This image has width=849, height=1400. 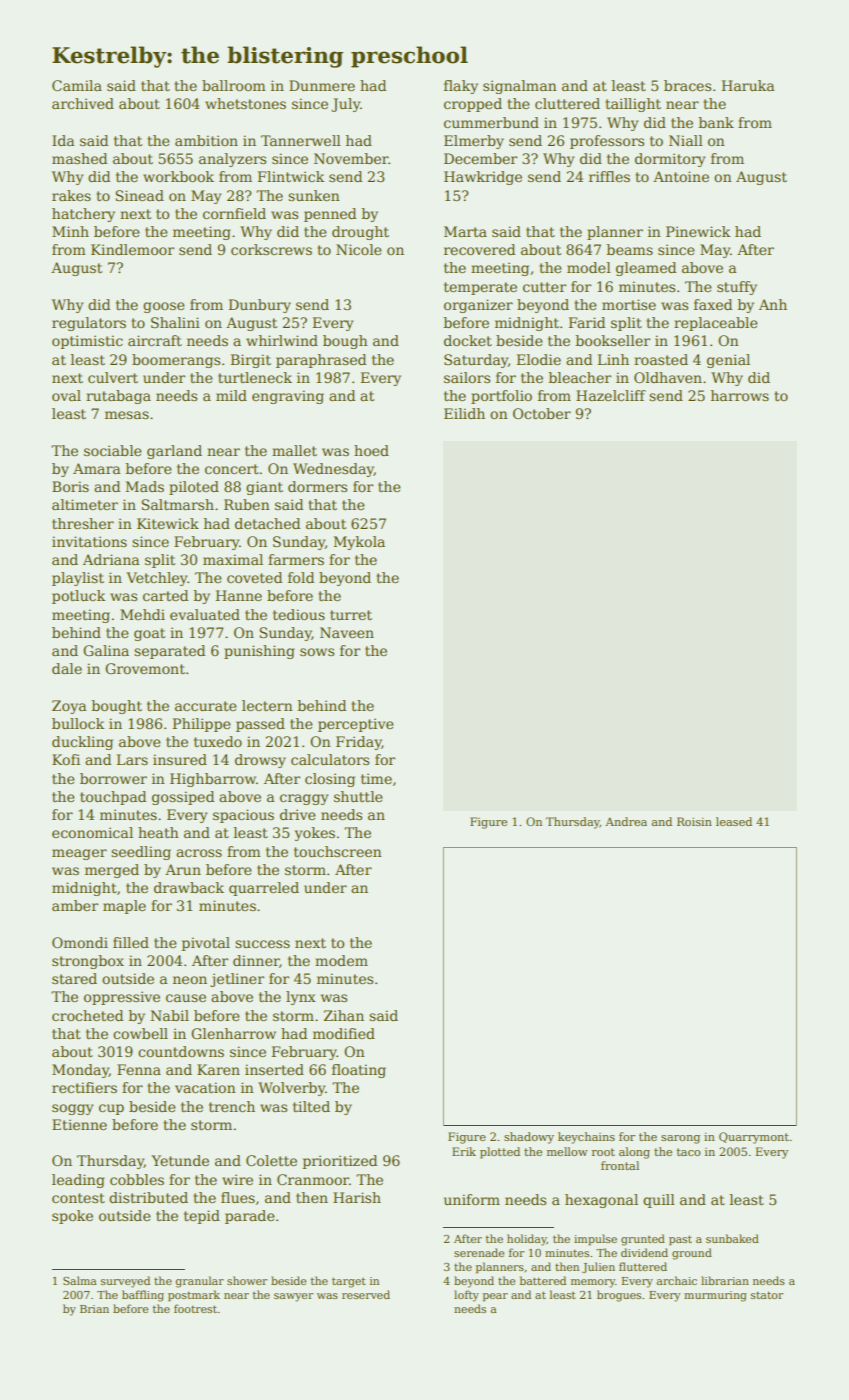 What do you see at coordinates (80, 1280) in the image?
I see `Salma` at bounding box center [80, 1280].
